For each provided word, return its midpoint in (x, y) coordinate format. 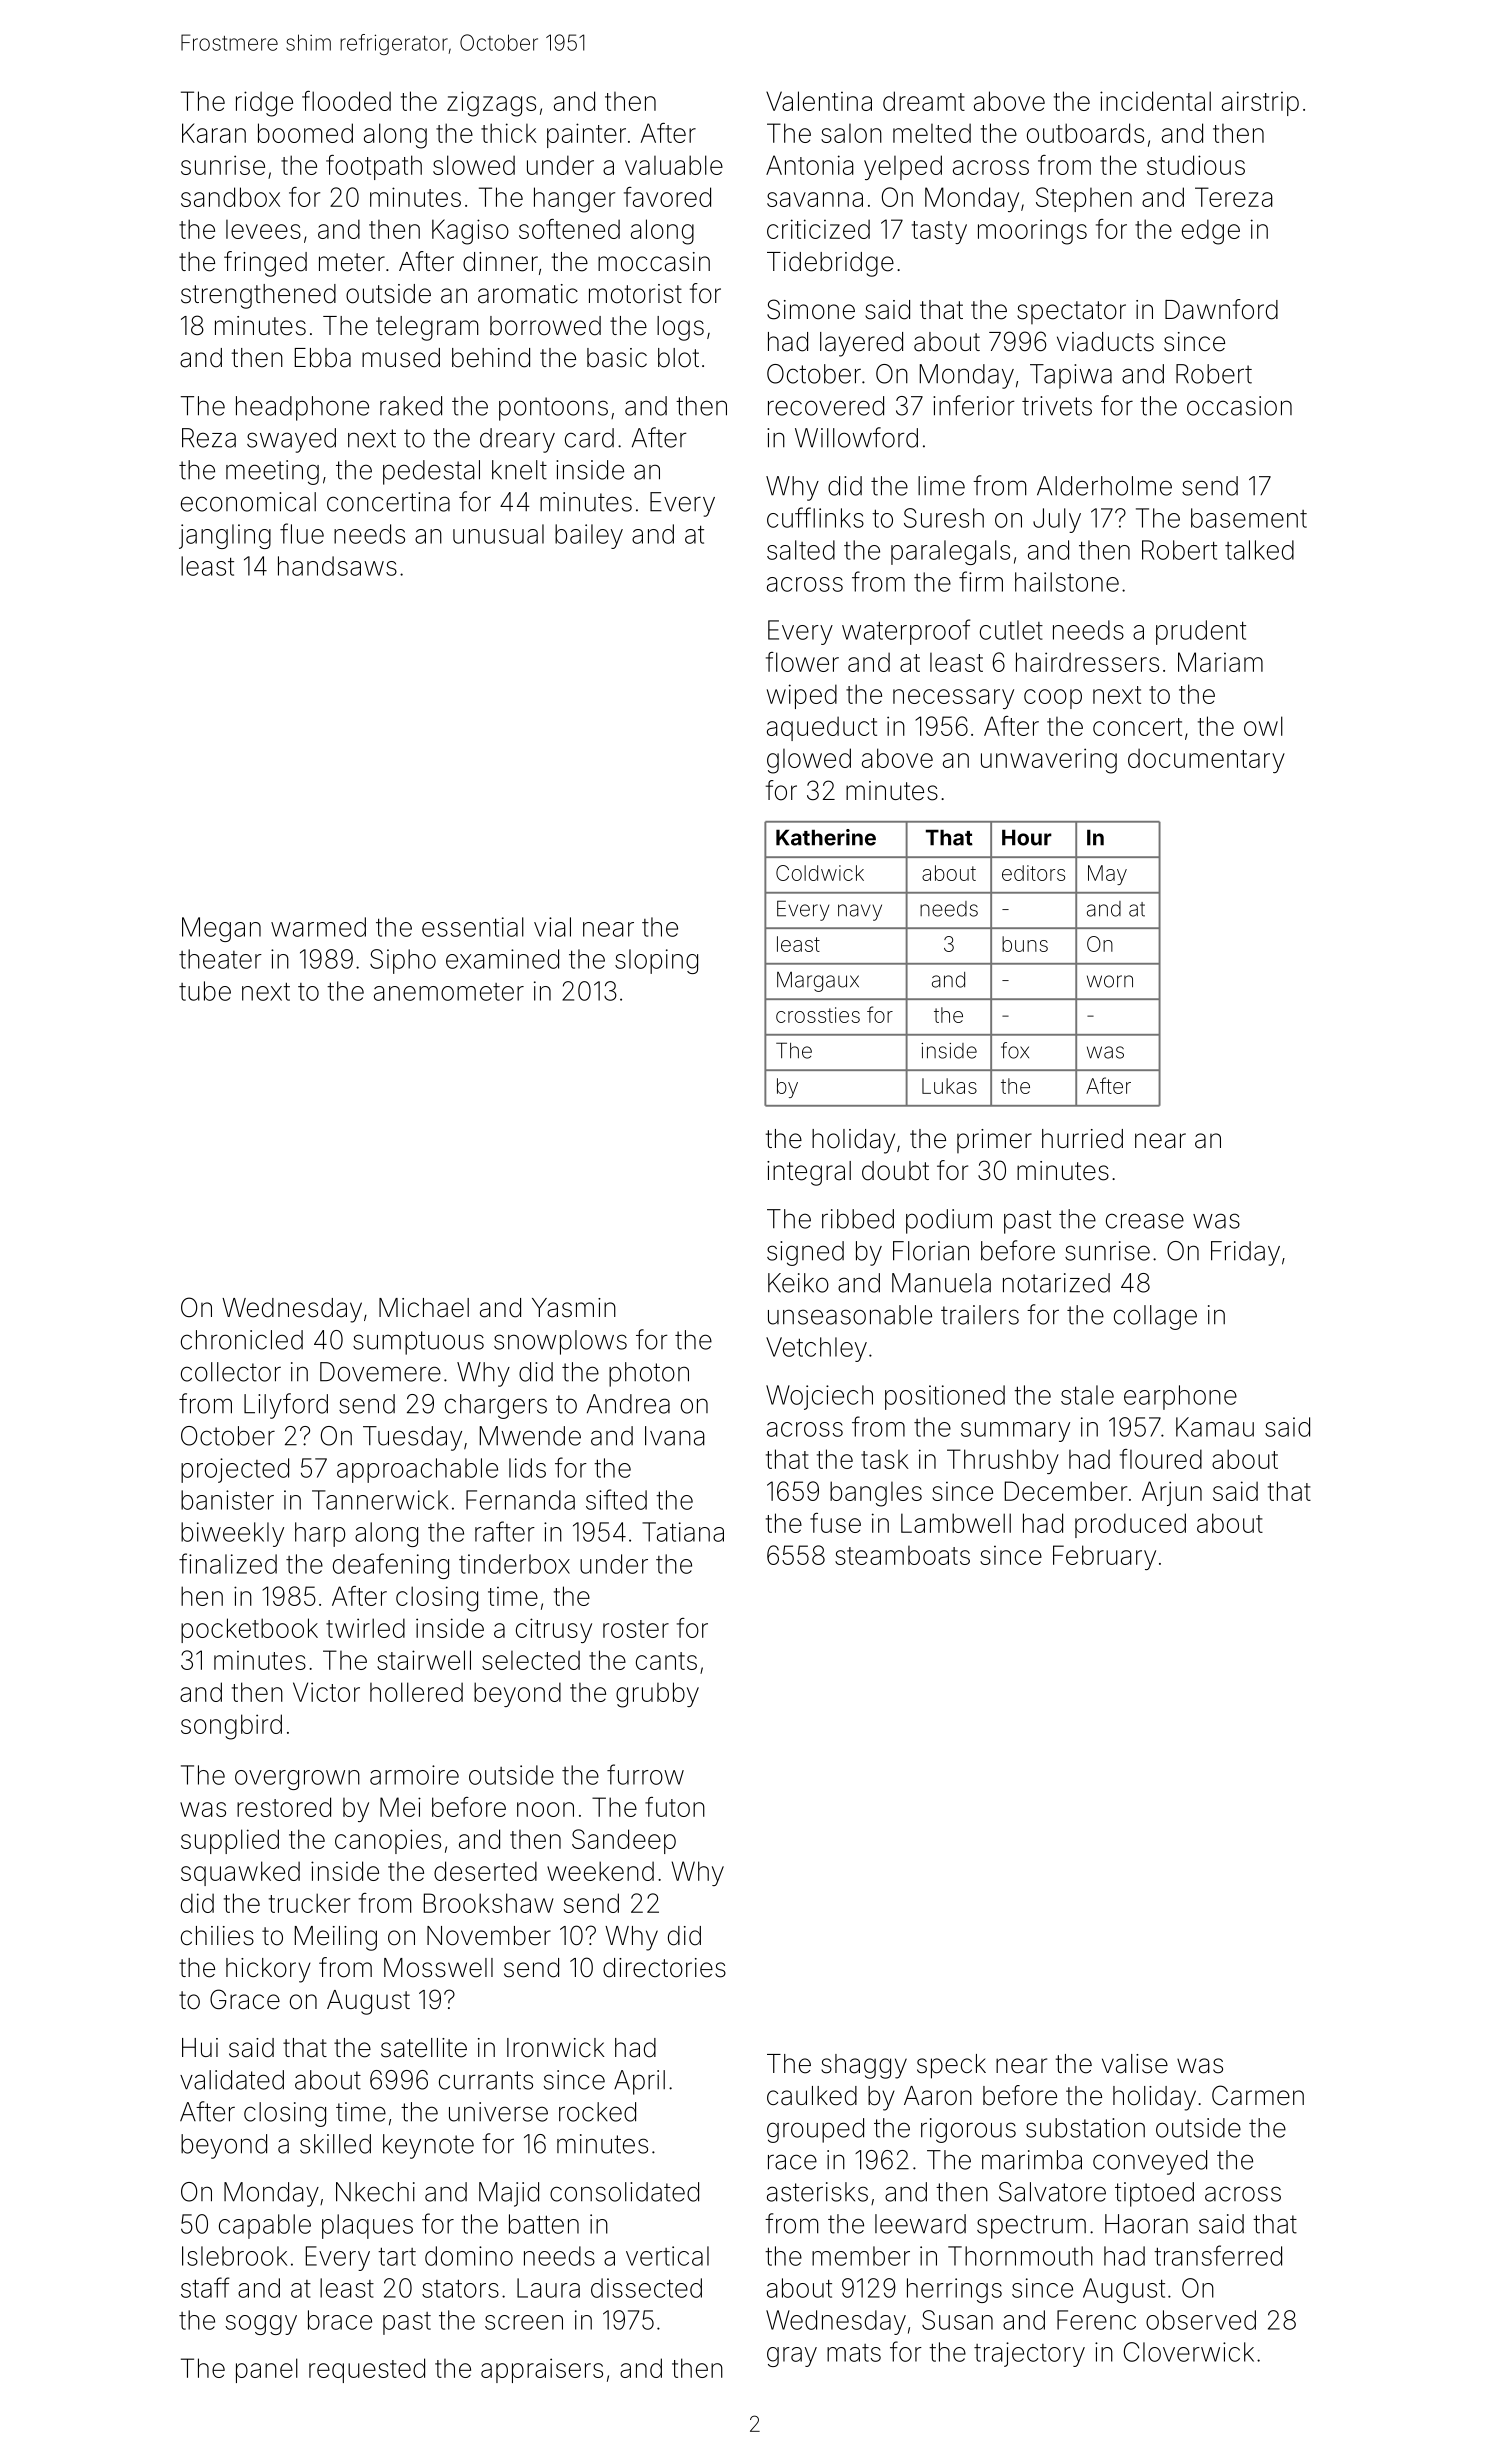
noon (545, 1809)
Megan (221, 929)
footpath (374, 167)
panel (267, 2370)
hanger (574, 200)
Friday (1245, 1253)
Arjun (1172, 1493)
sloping (656, 961)
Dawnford (1221, 309)
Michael (424, 1308)
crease (1145, 1221)
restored (284, 1807)
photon (649, 1374)
